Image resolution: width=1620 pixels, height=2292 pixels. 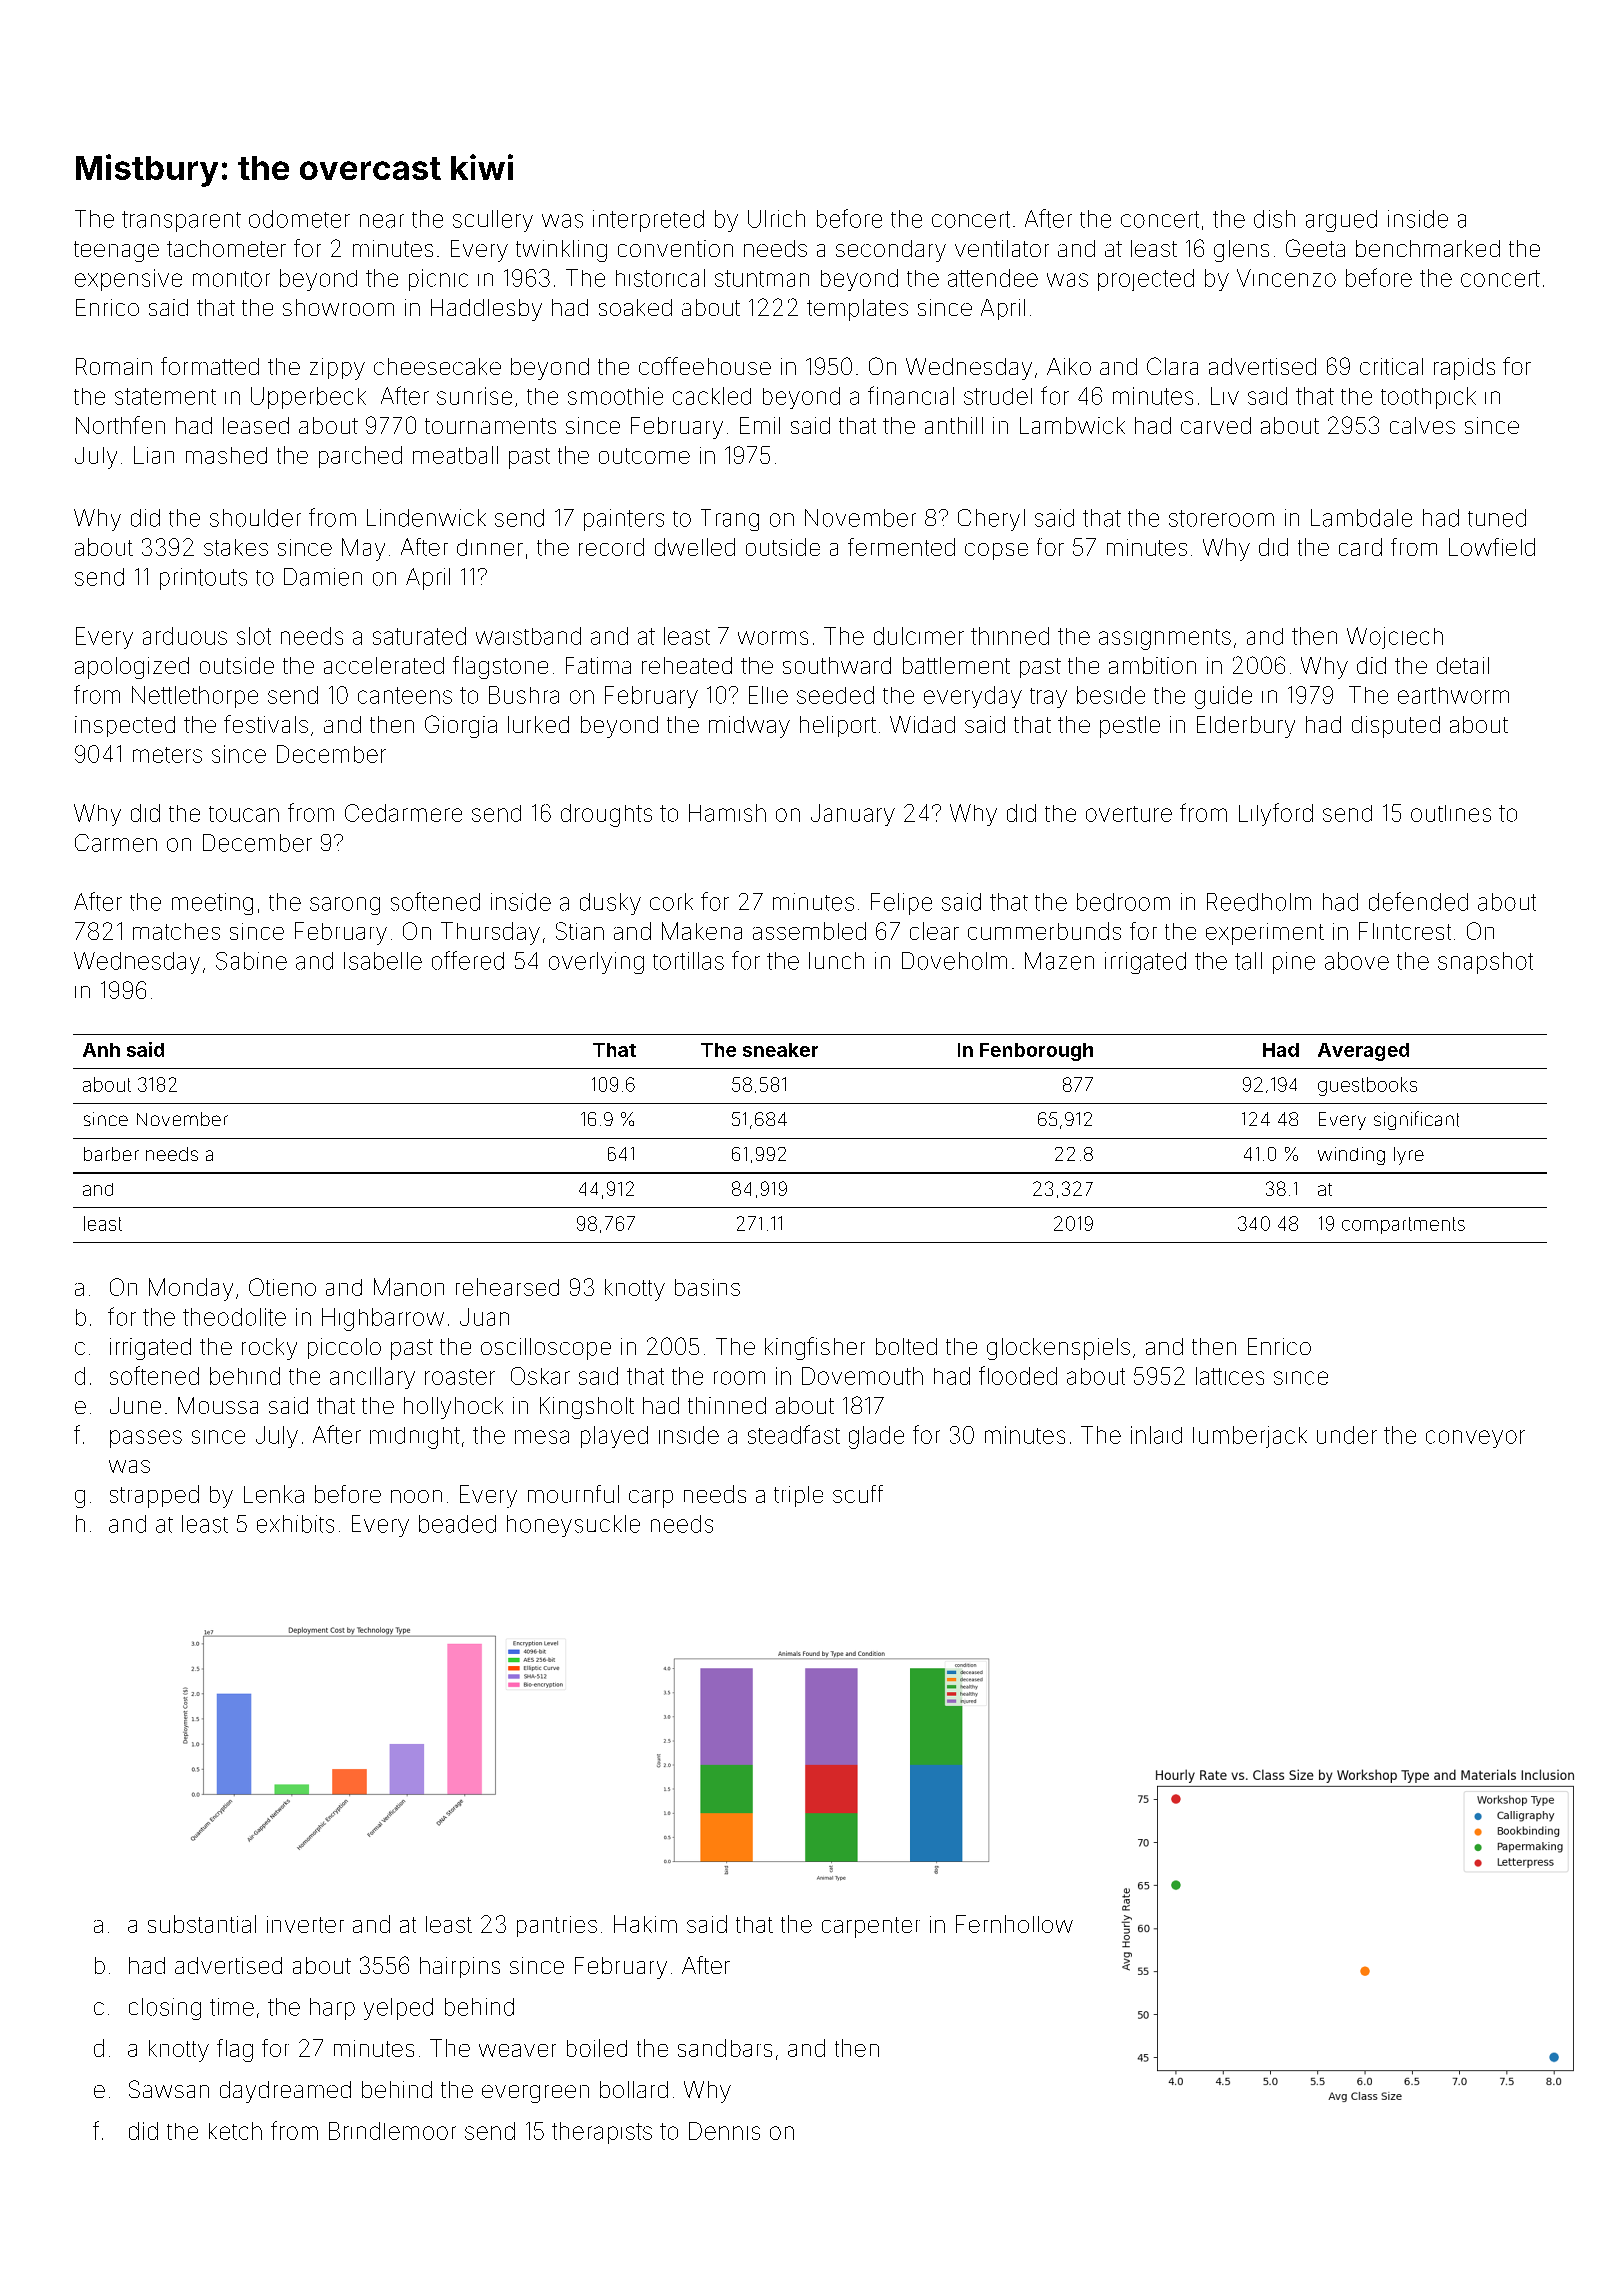 What do you see at coordinates (1165, 639) in the screenshot?
I see `assignments` at bounding box center [1165, 639].
